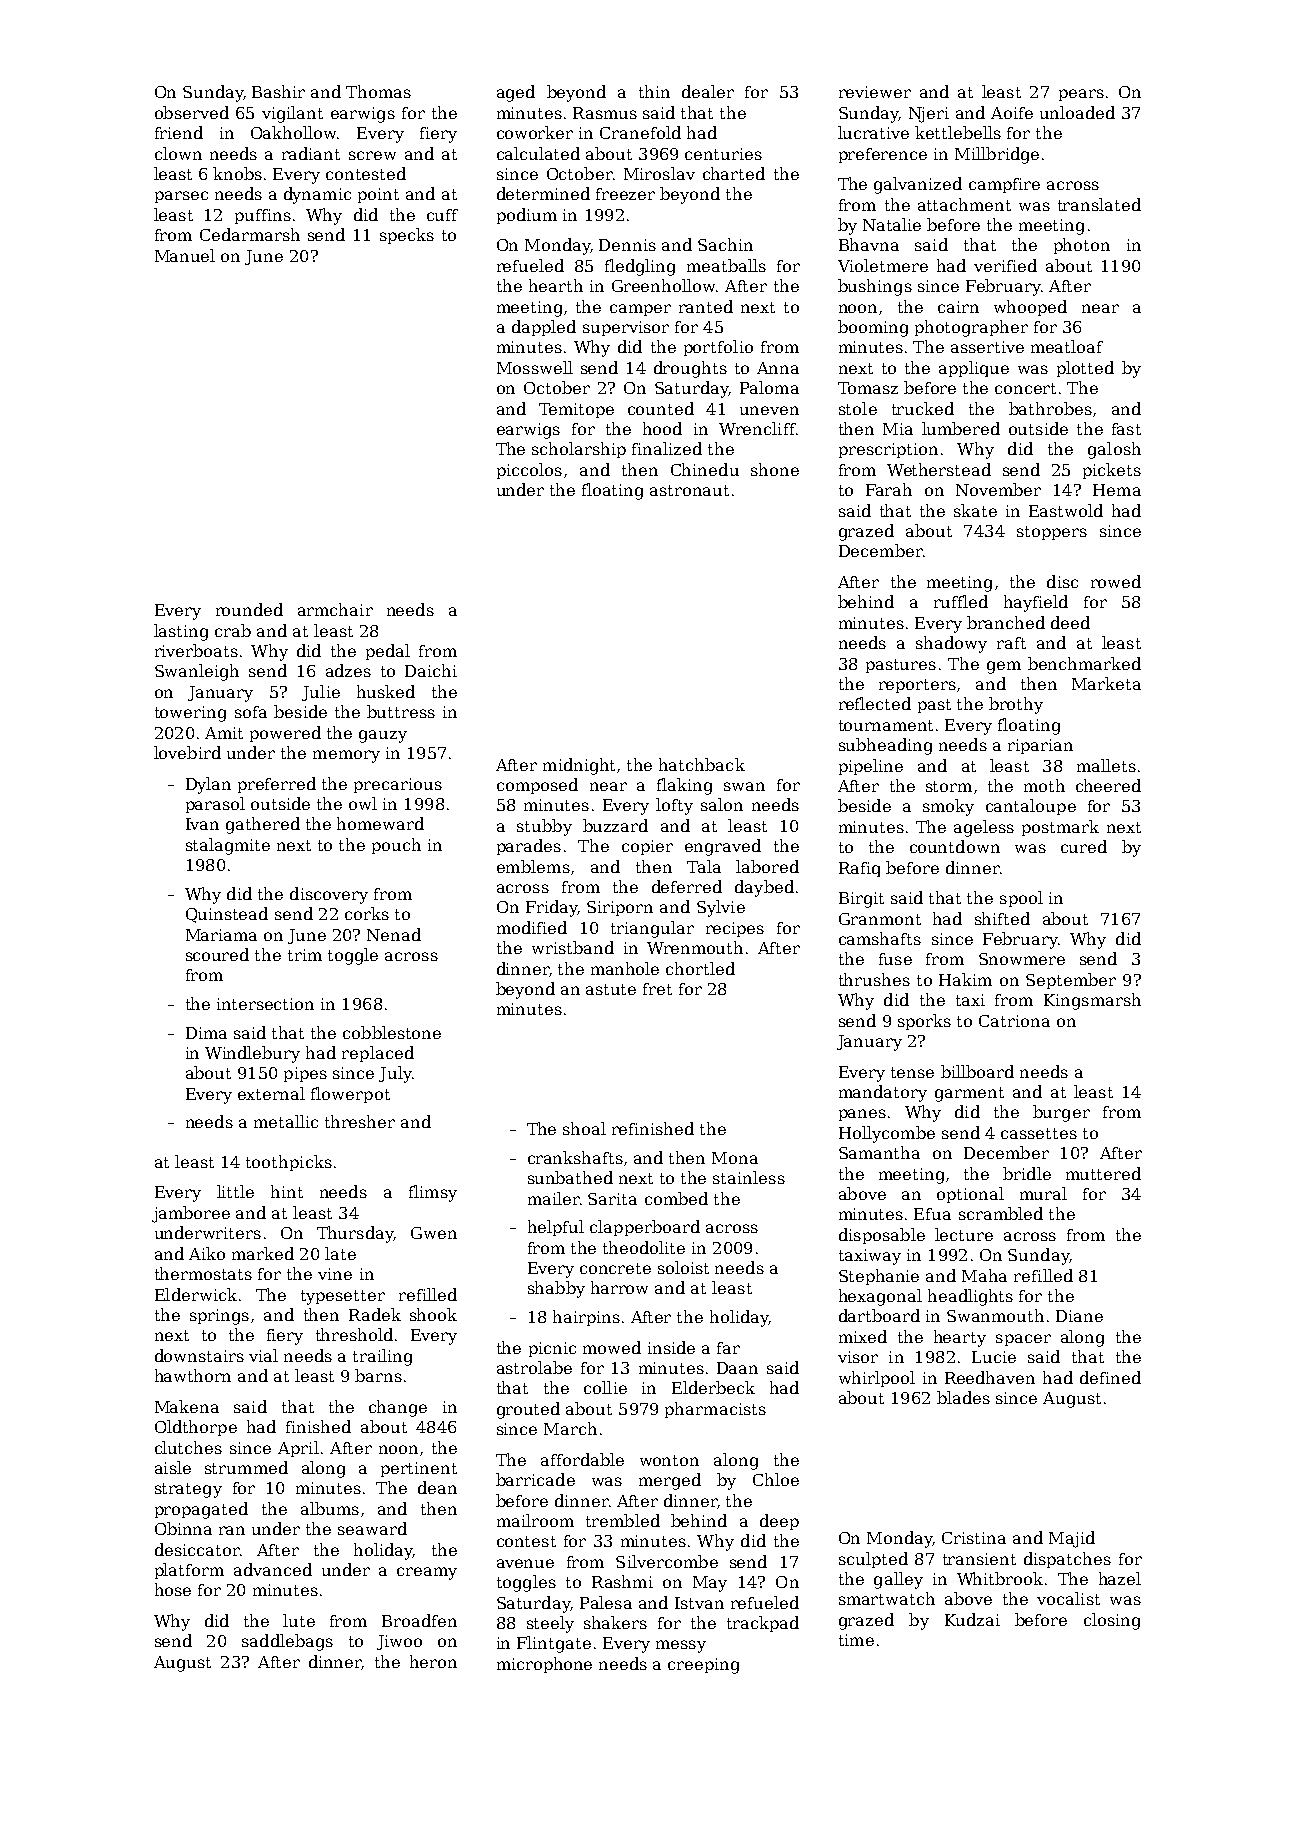  I want to click on transient, so click(979, 1559).
